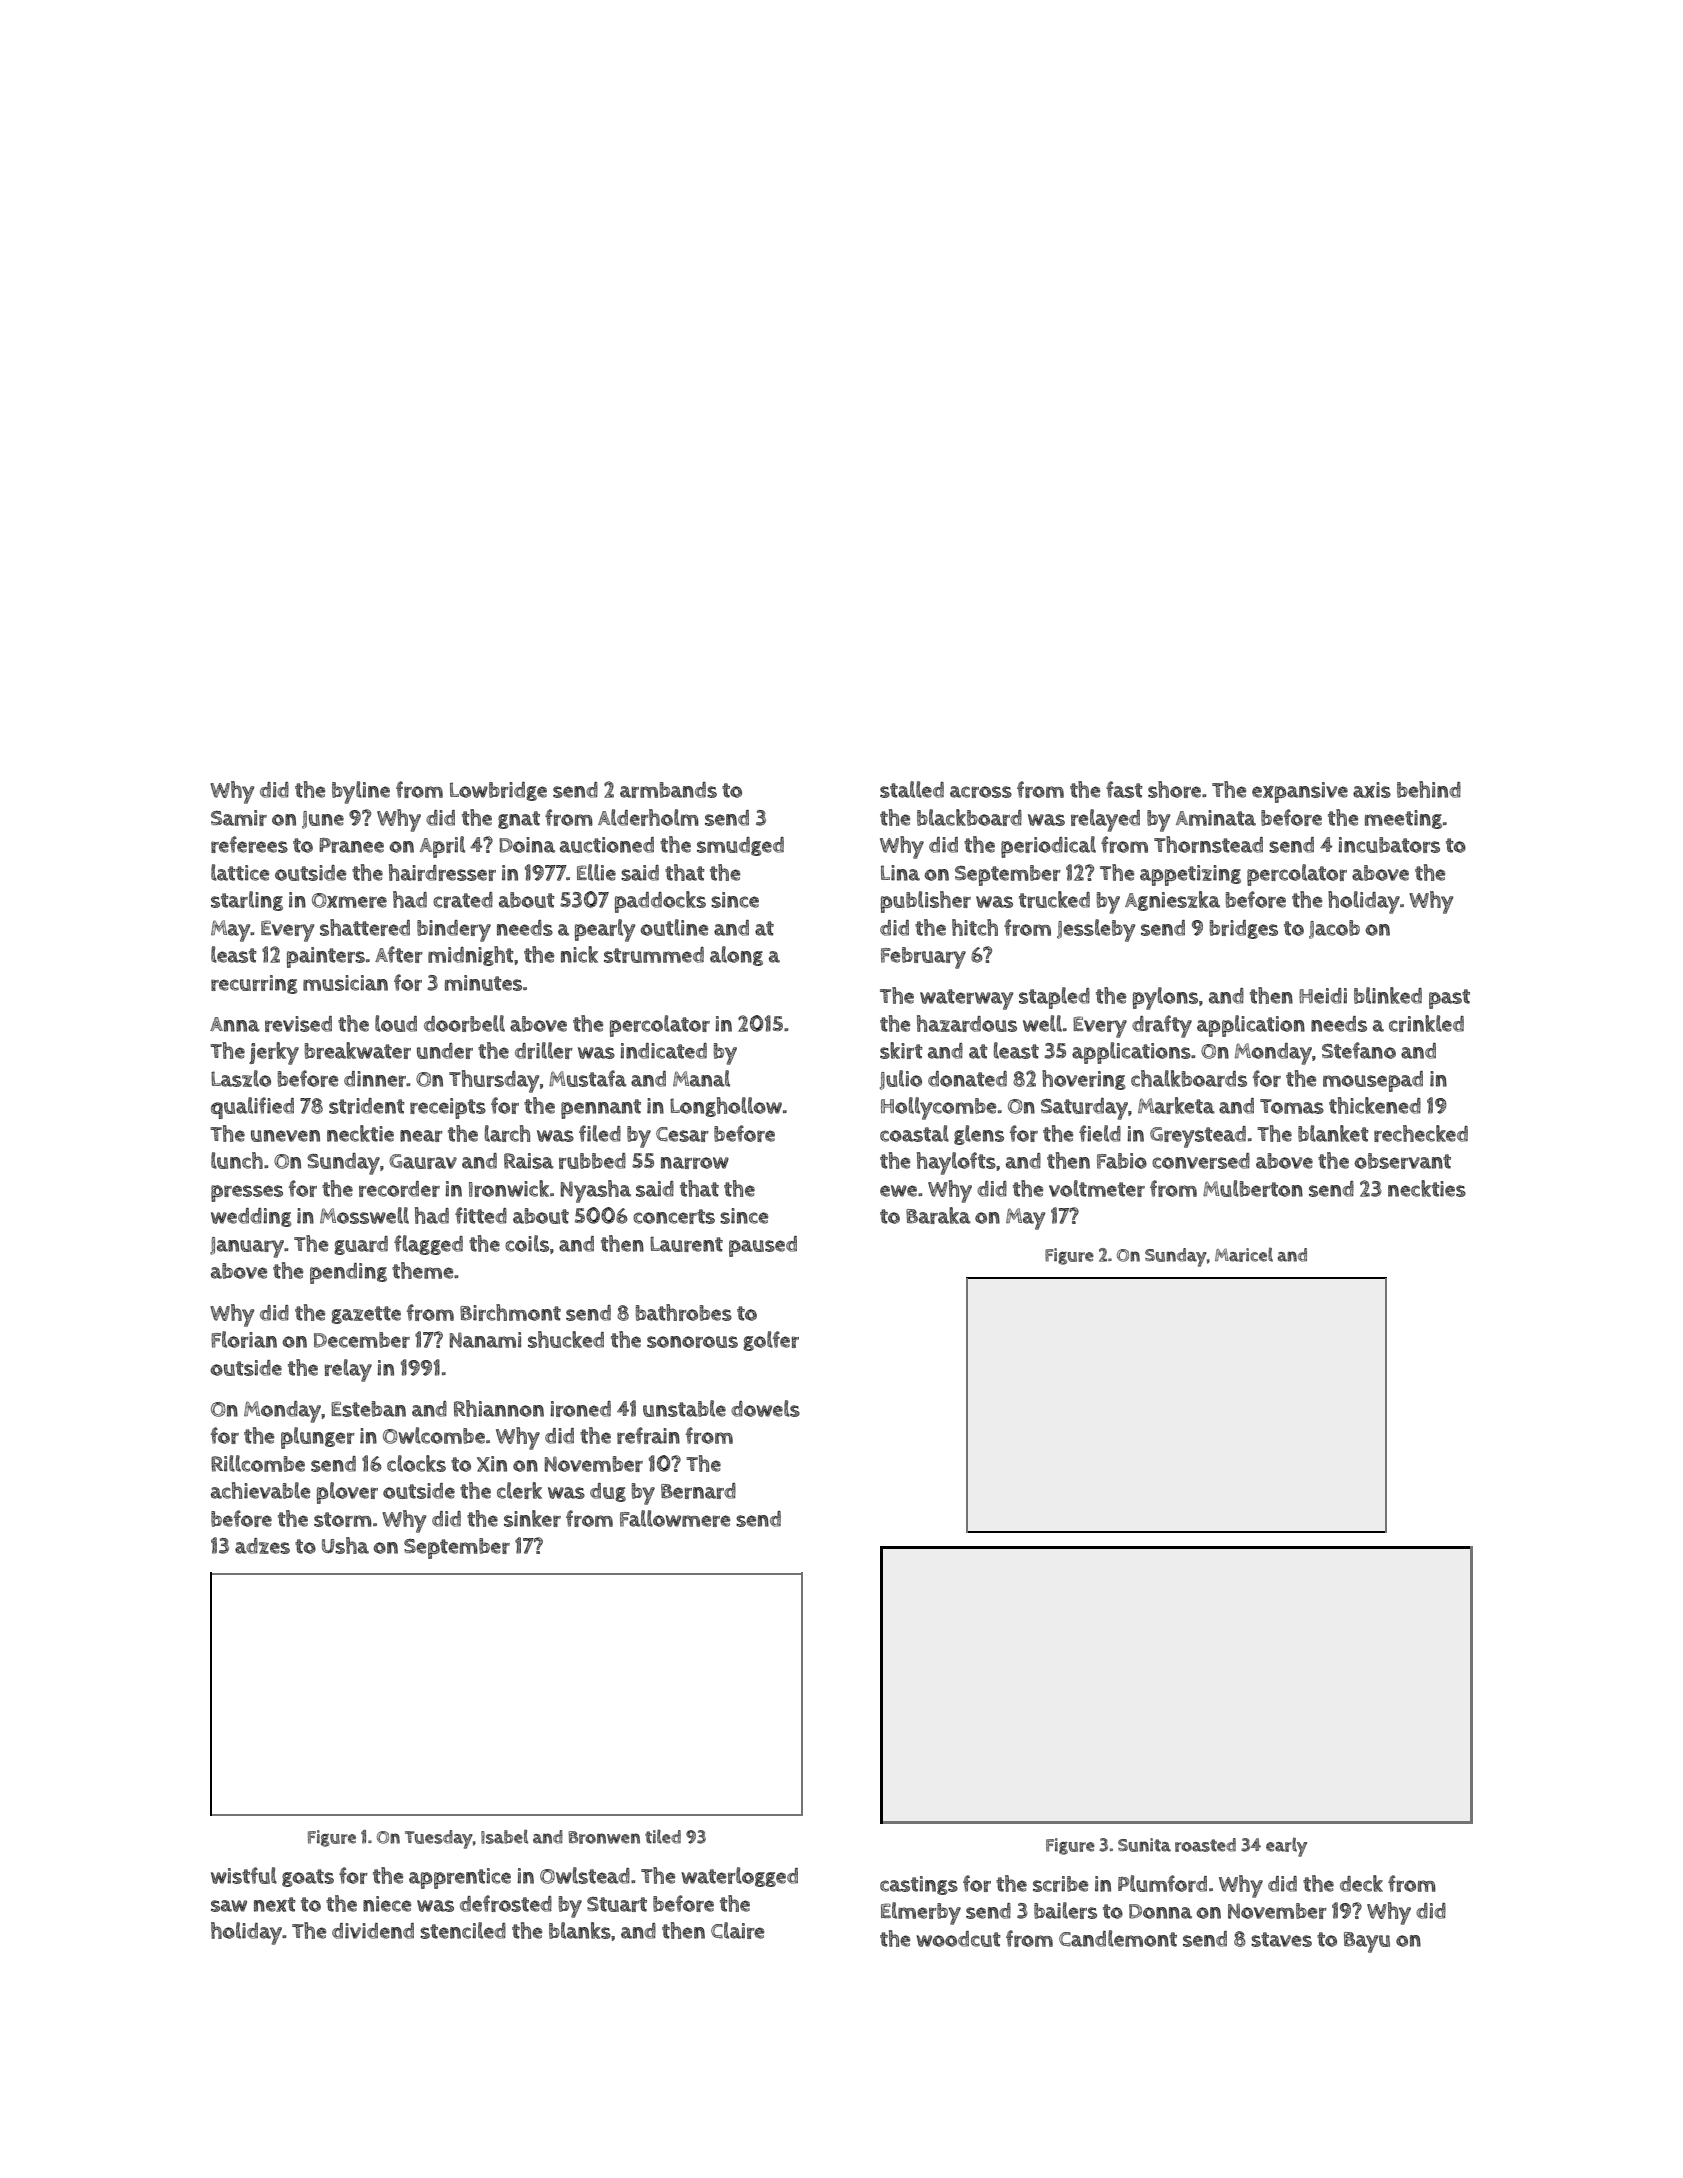 This screenshot has height=2178, width=1683. Describe the element at coordinates (504, 1836) in the screenshot. I see `Isabel` at that location.
